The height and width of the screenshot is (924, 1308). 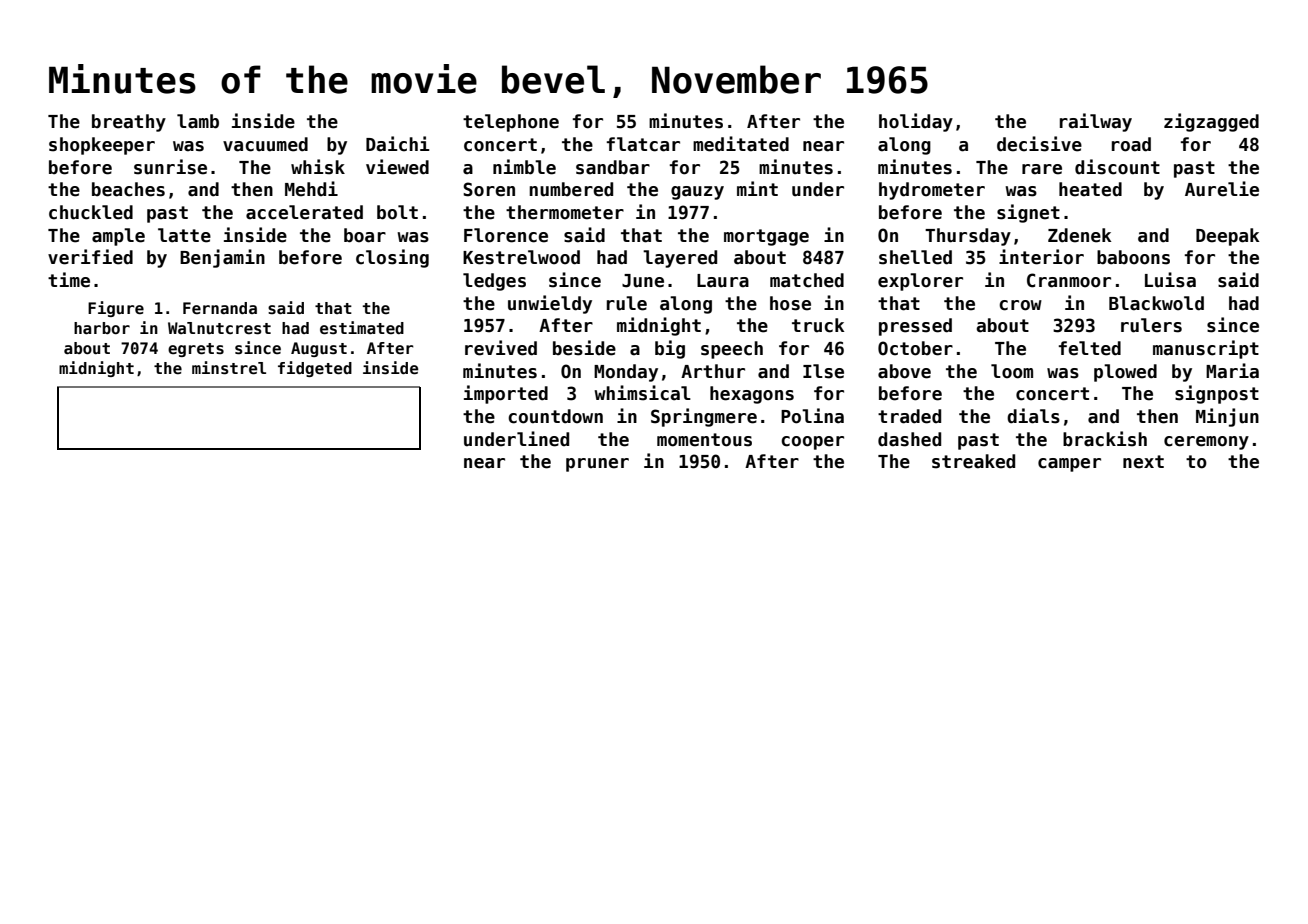 What do you see at coordinates (973, 461) in the screenshot?
I see `streaked` at bounding box center [973, 461].
